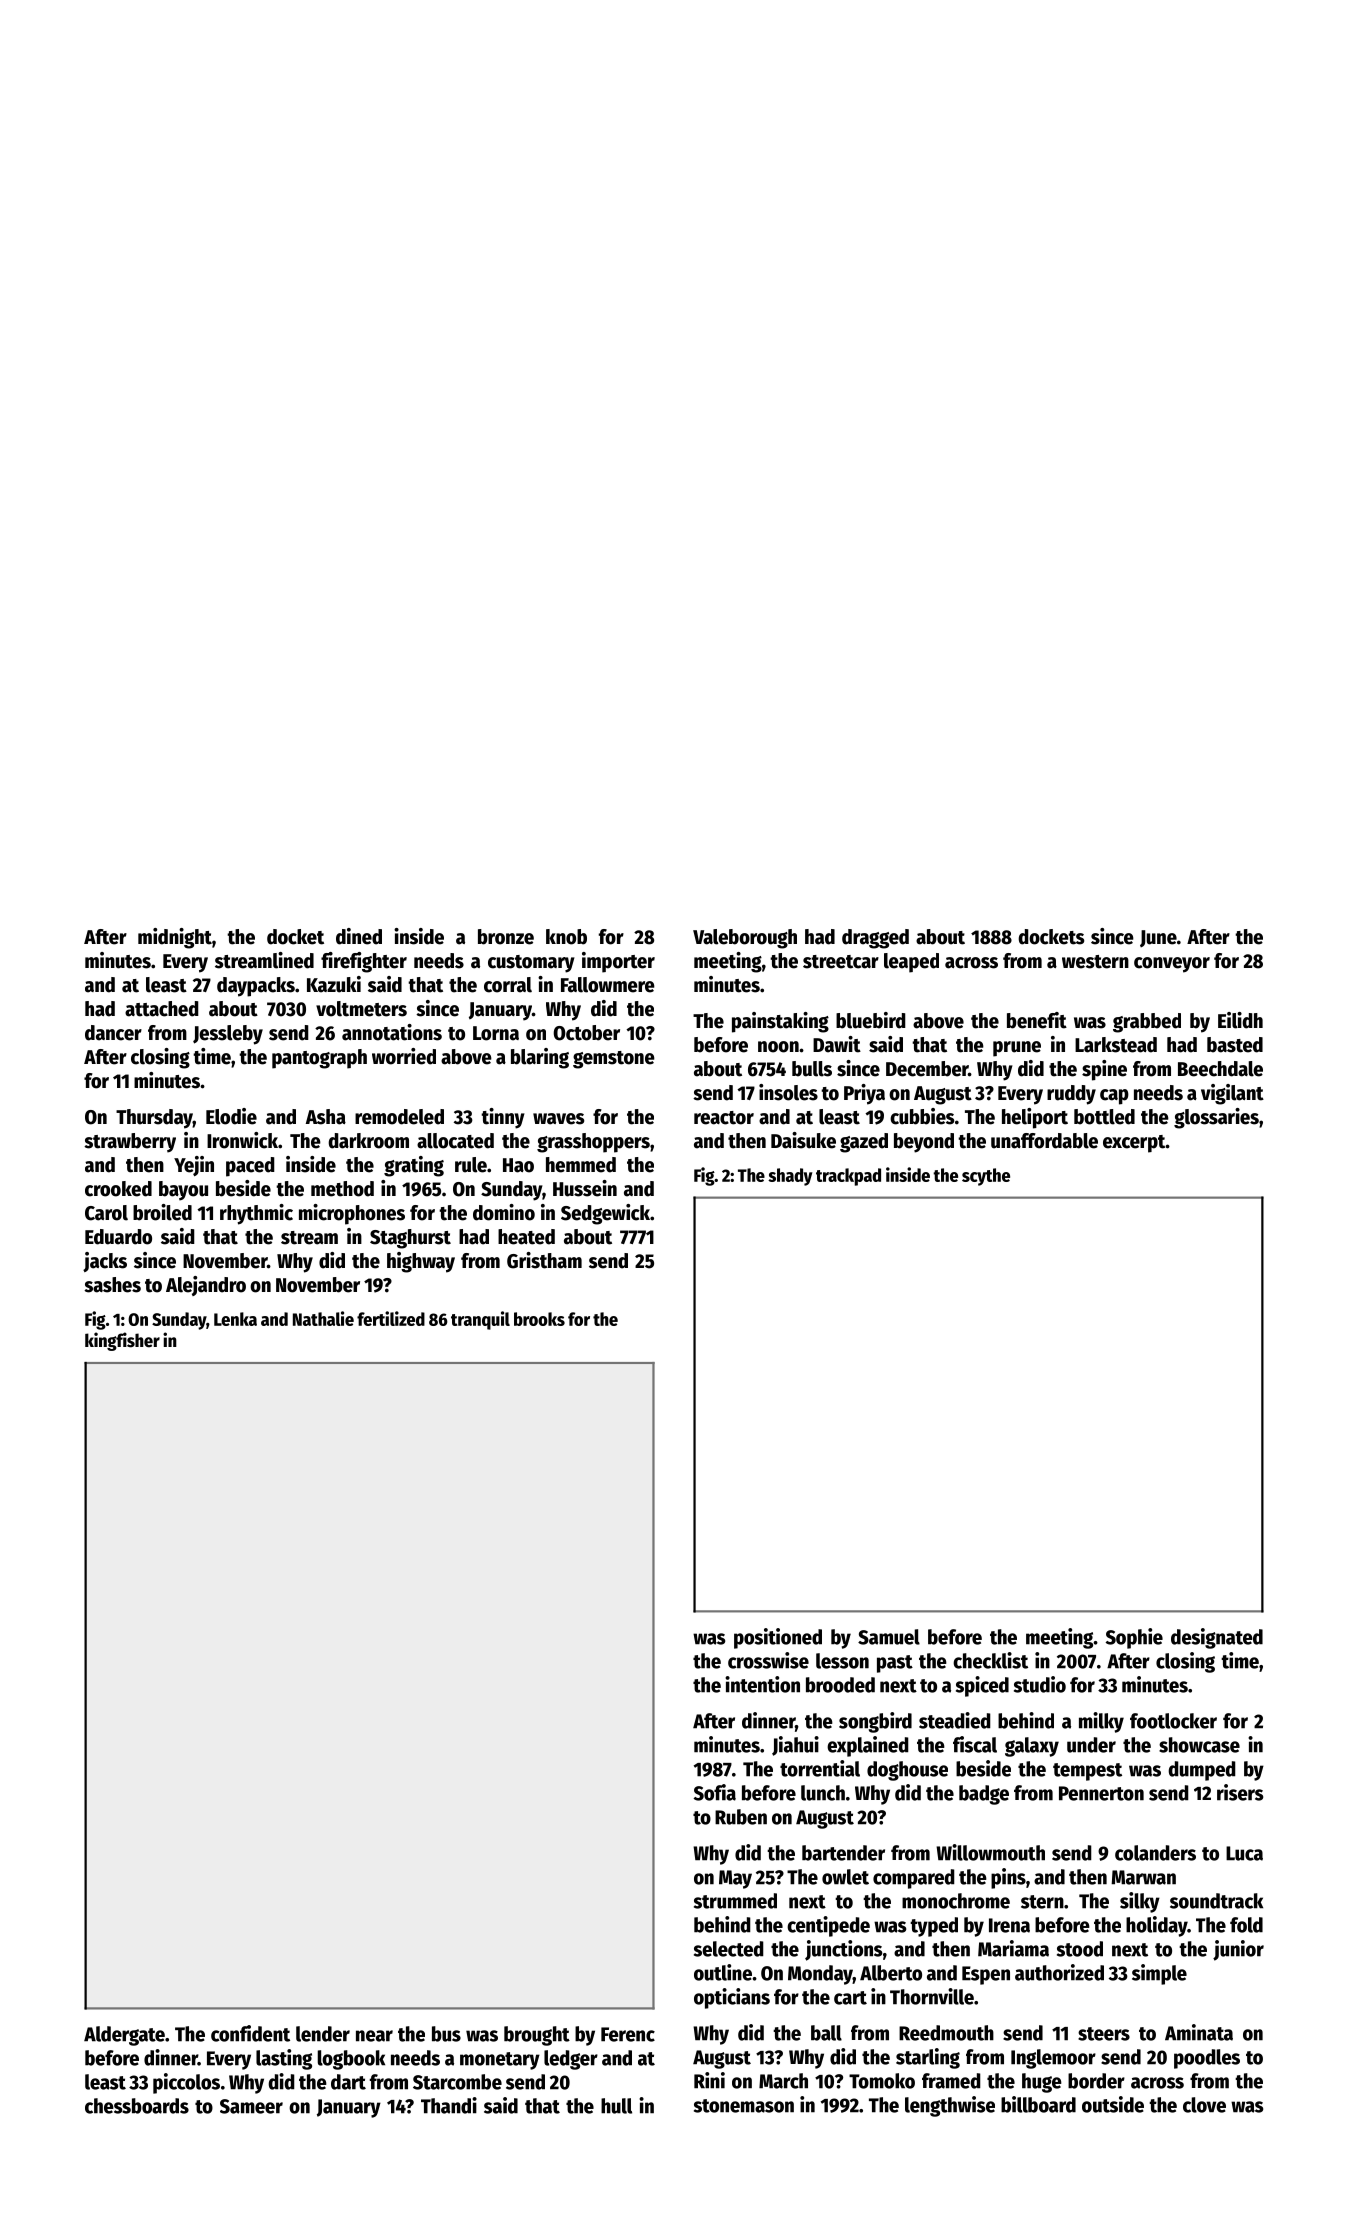 This screenshot has height=2221, width=1348. I want to click on positioned, so click(778, 1638).
